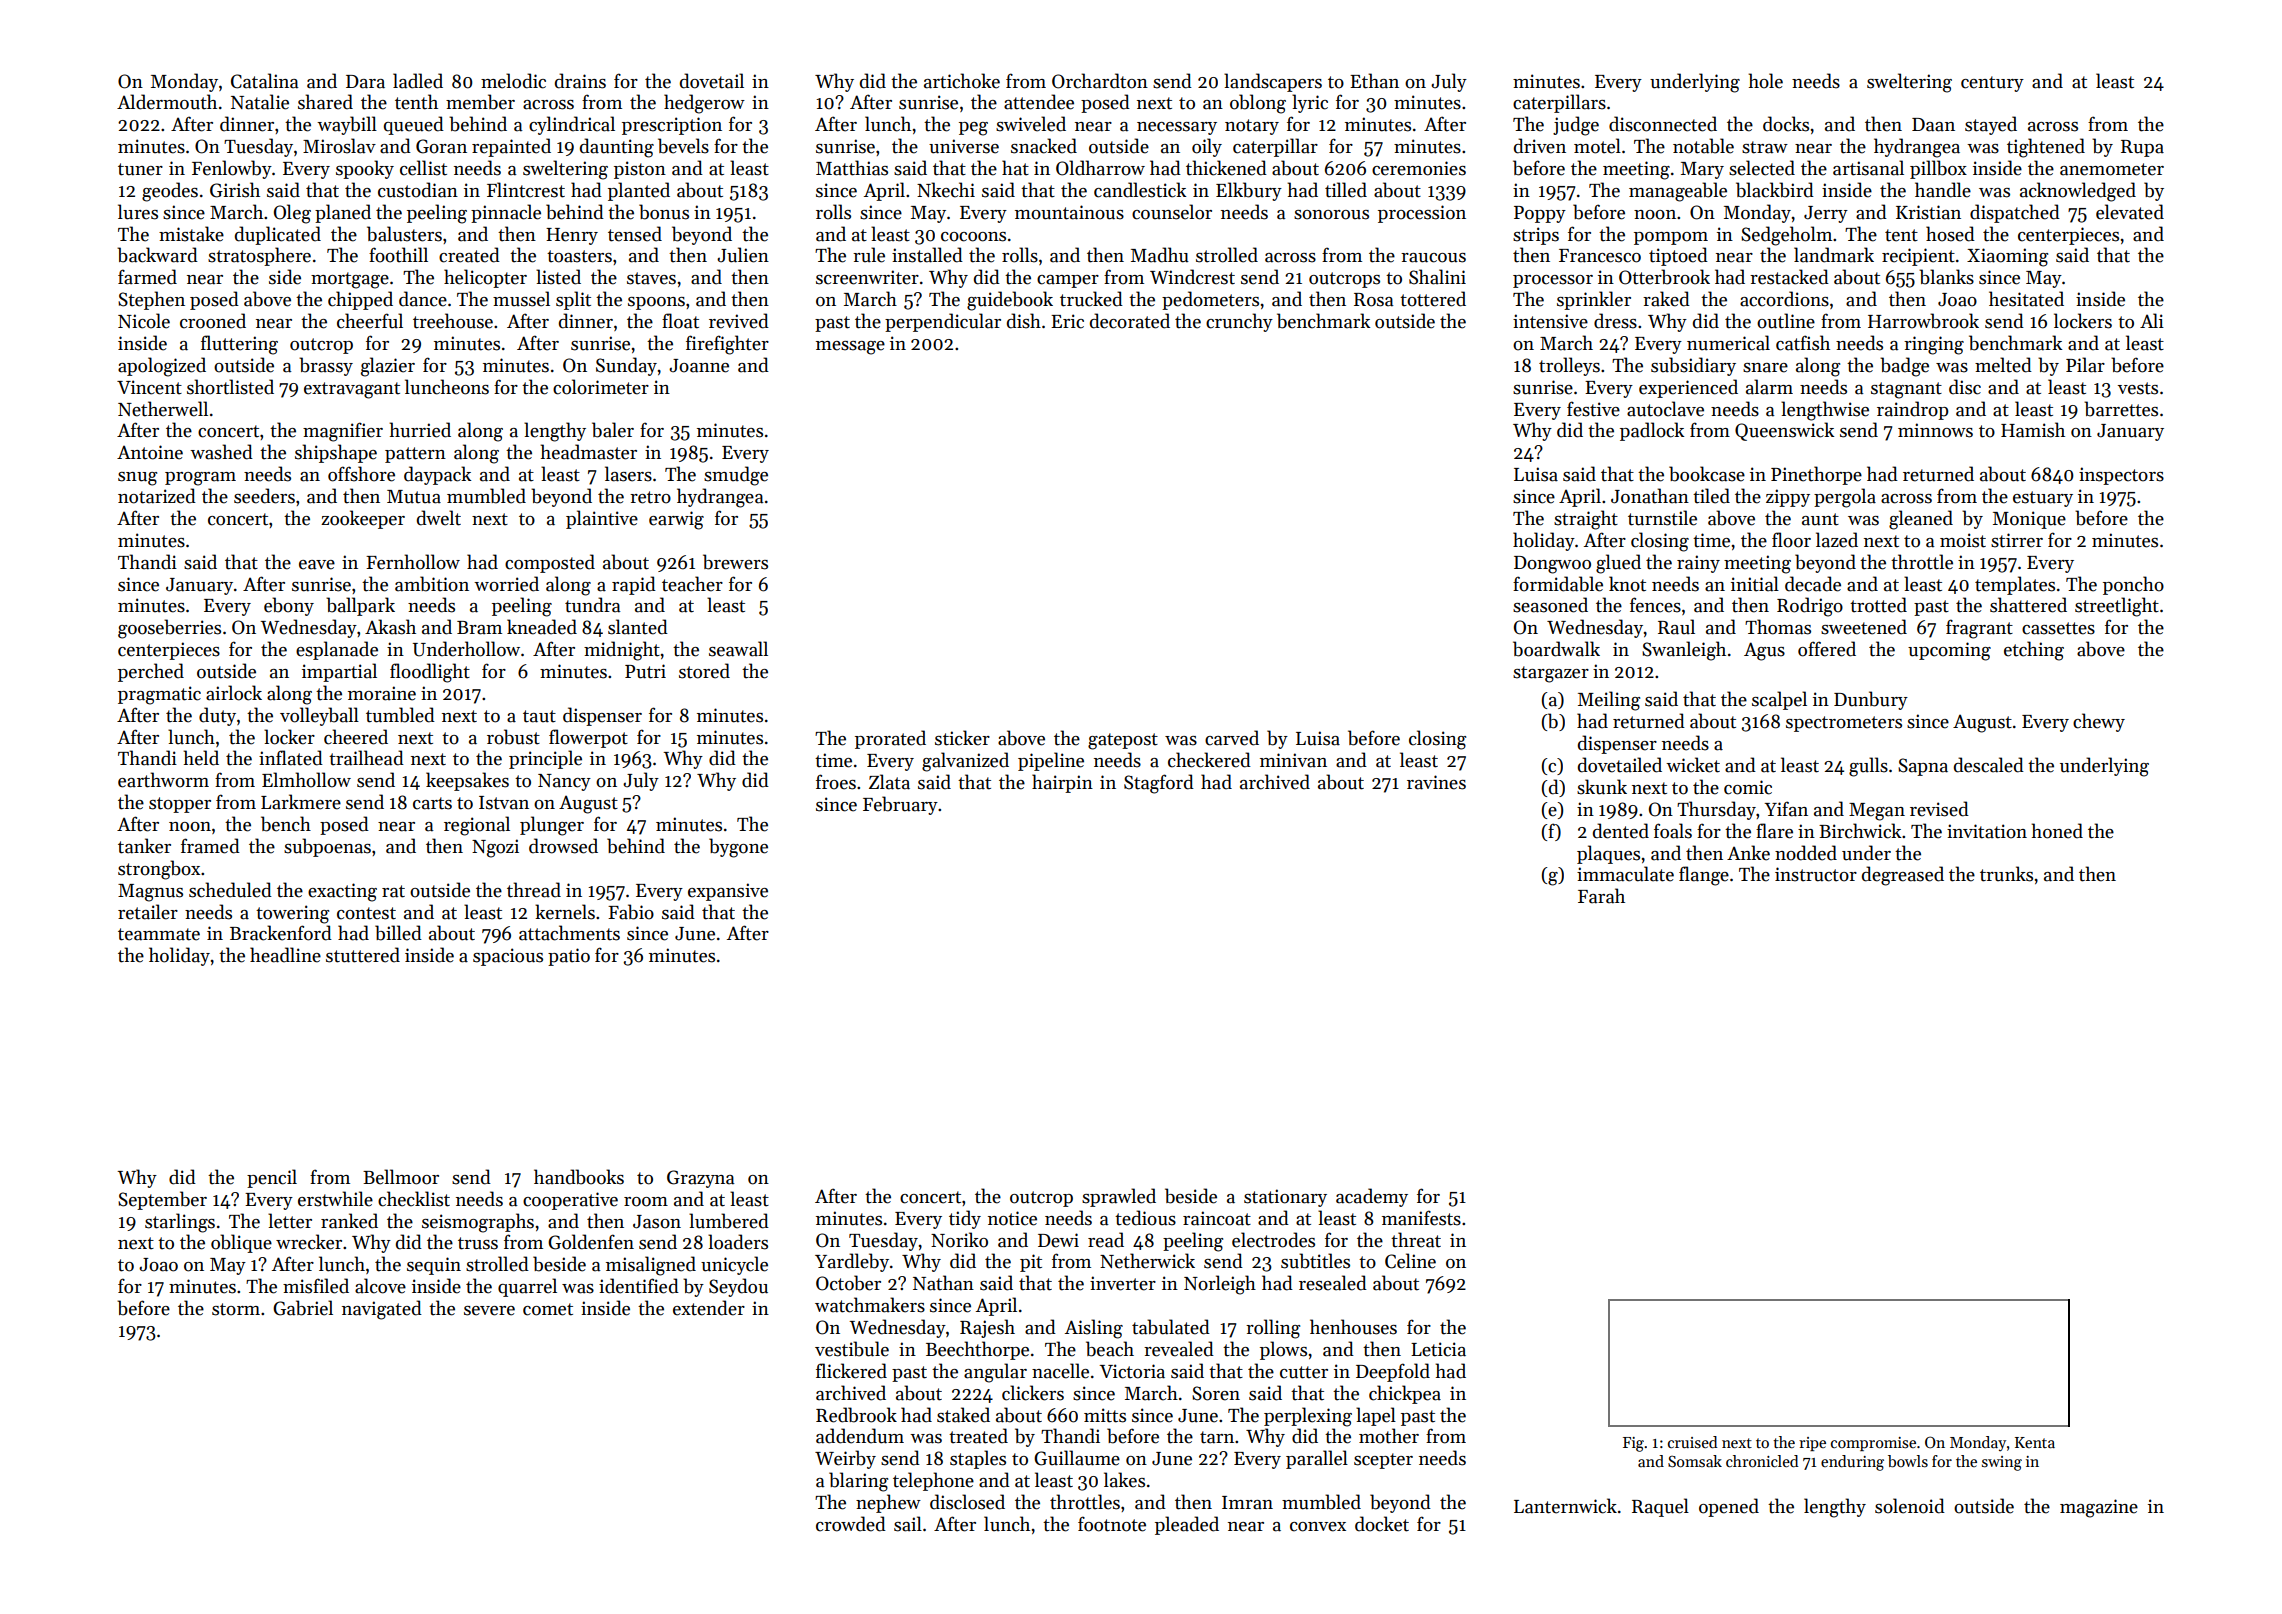 This page has height=1614, width=2282. Describe the element at coordinates (1374, 81) in the page. I see `Ethan` at that location.
